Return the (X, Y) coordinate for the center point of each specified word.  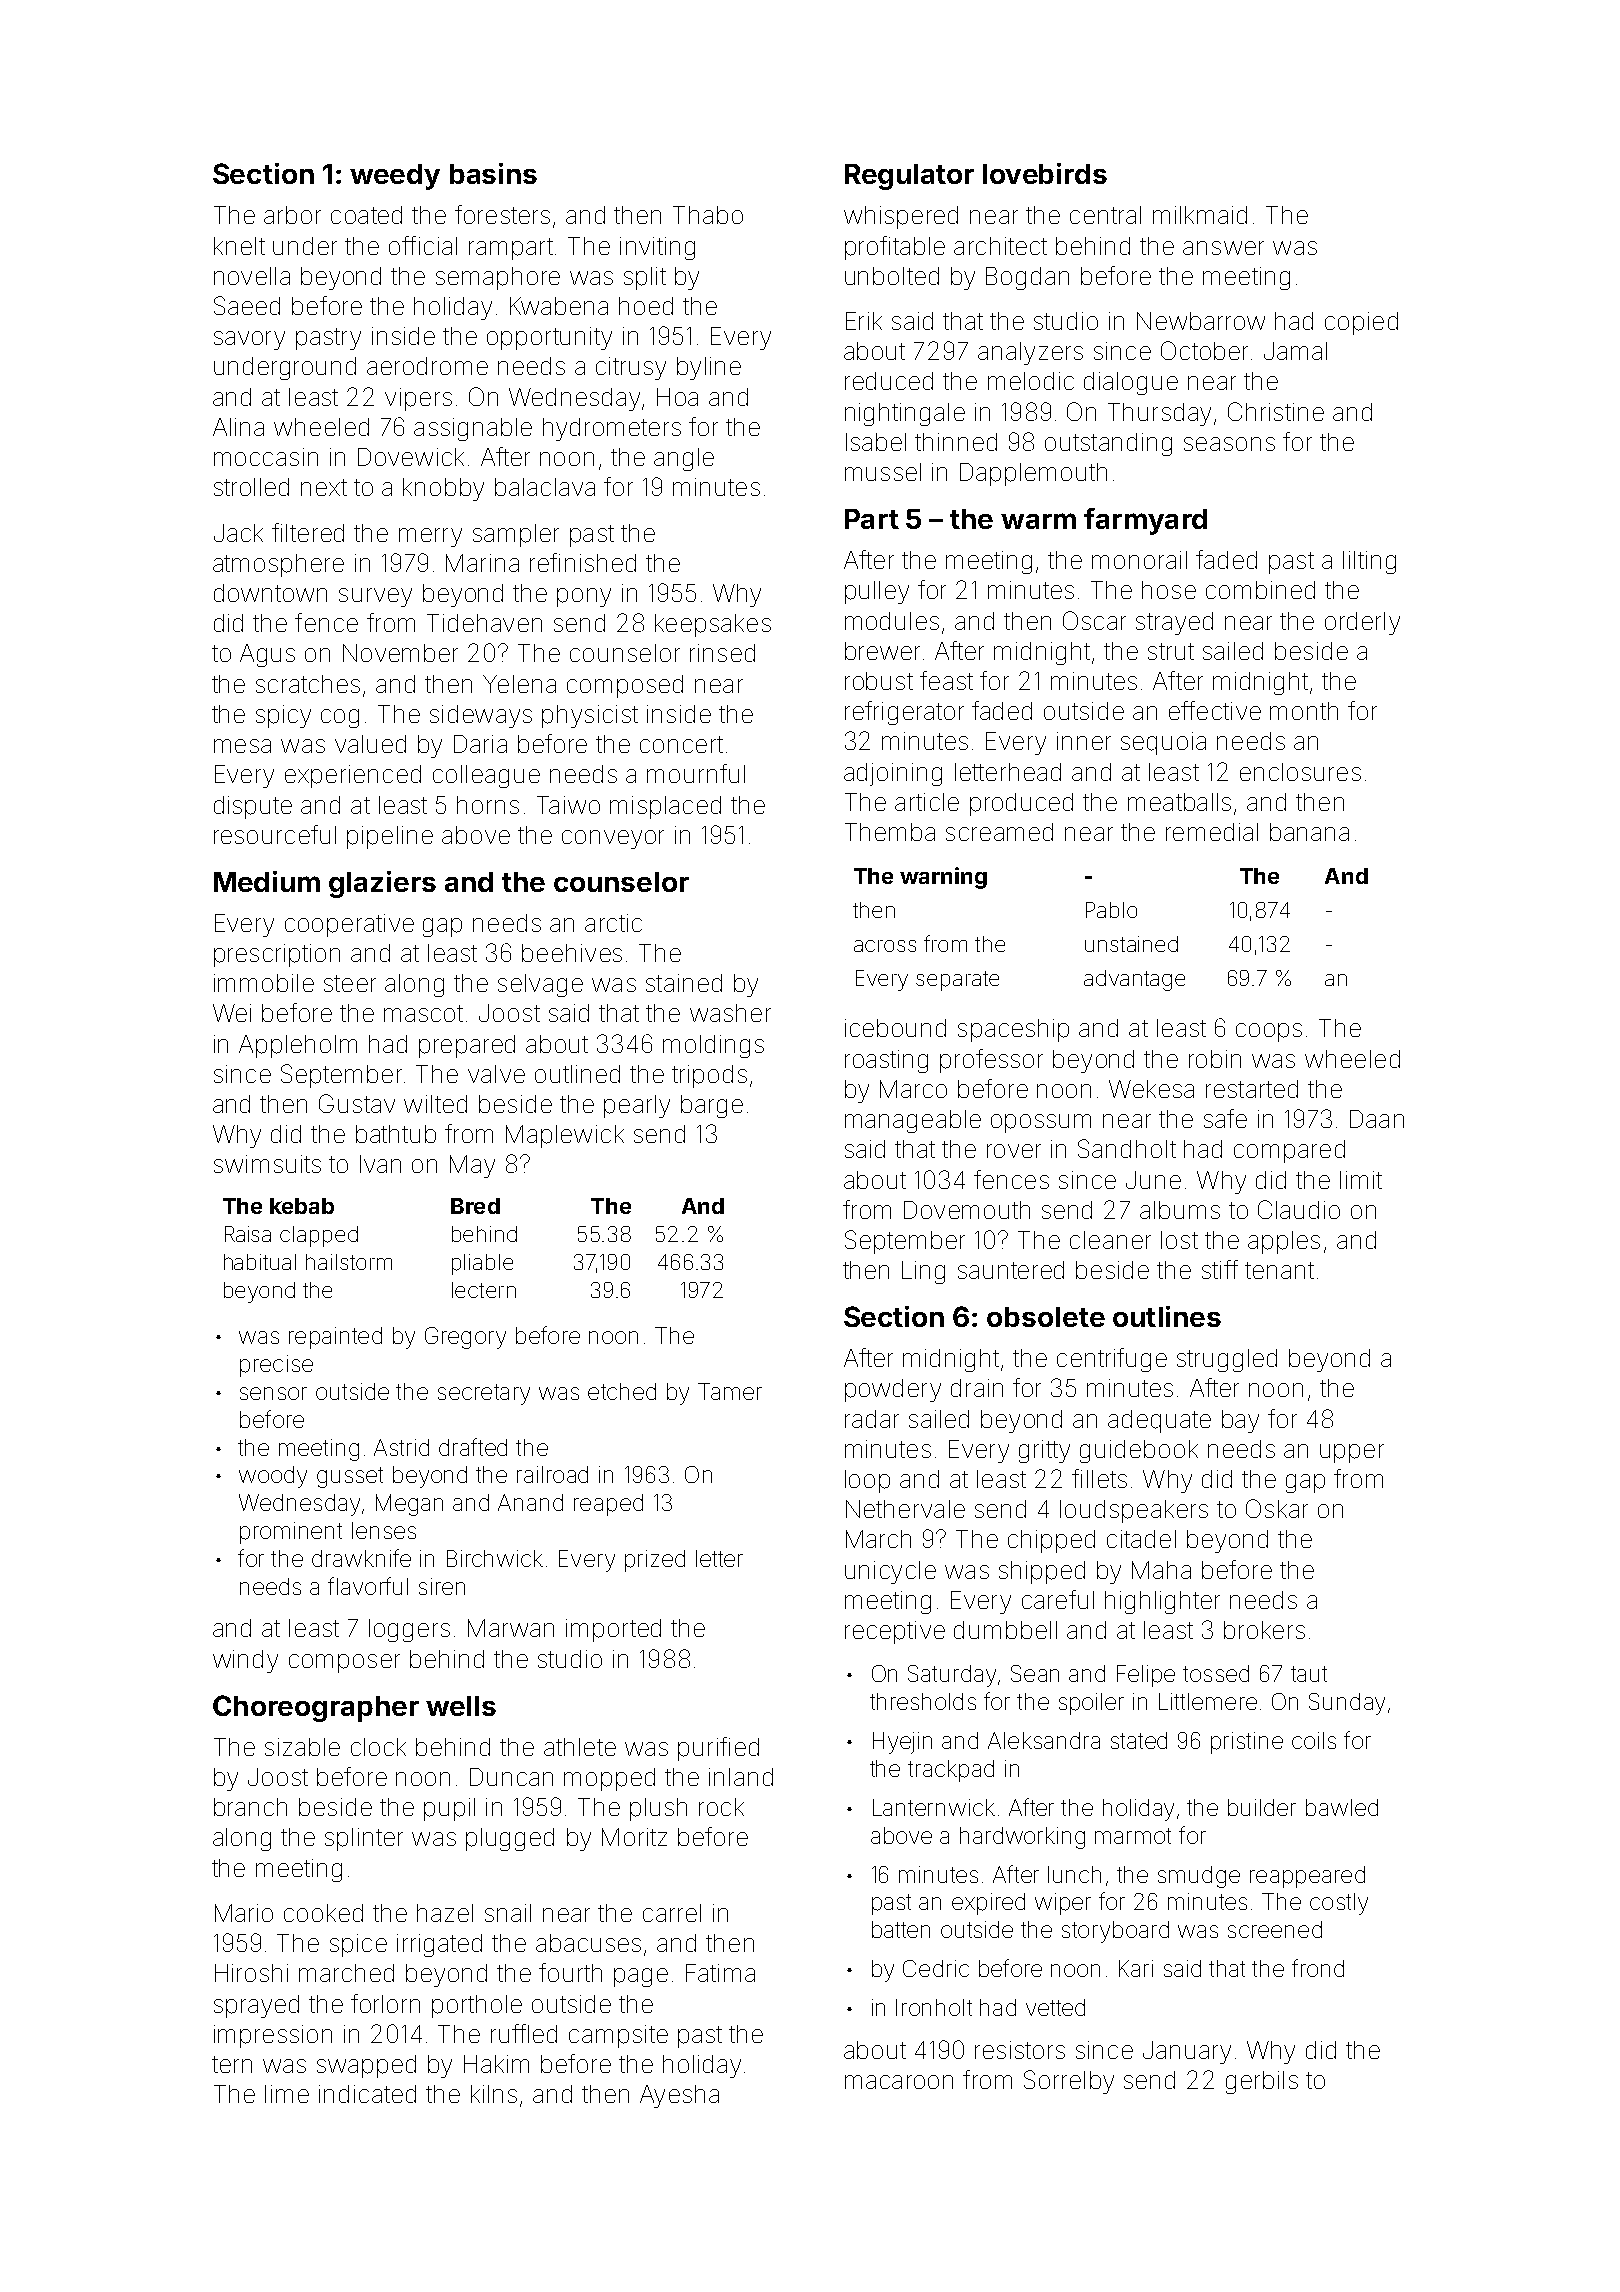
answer (1223, 248)
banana (1309, 832)
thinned (956, 442)
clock (378, 1747)
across (885, 946)
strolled (251, 487)
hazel (445, 1913)
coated (366, 215)
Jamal (1295, 351)
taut (1309, 1674)
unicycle (890, 1572)
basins (493, 173)
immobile (264, 983)
